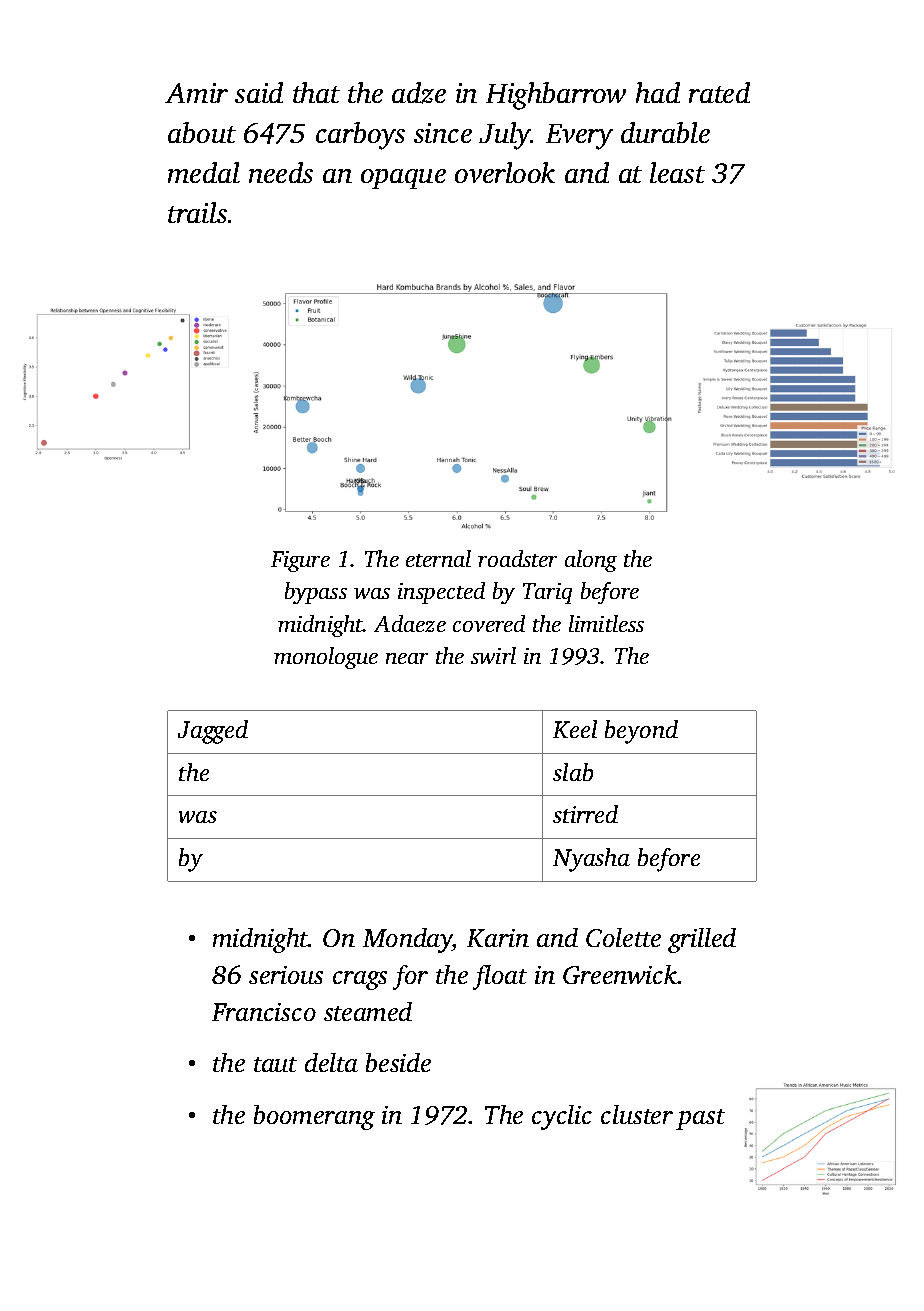 This page has width=924, height=1311. I want to click on opaque, so click(403, 179).
